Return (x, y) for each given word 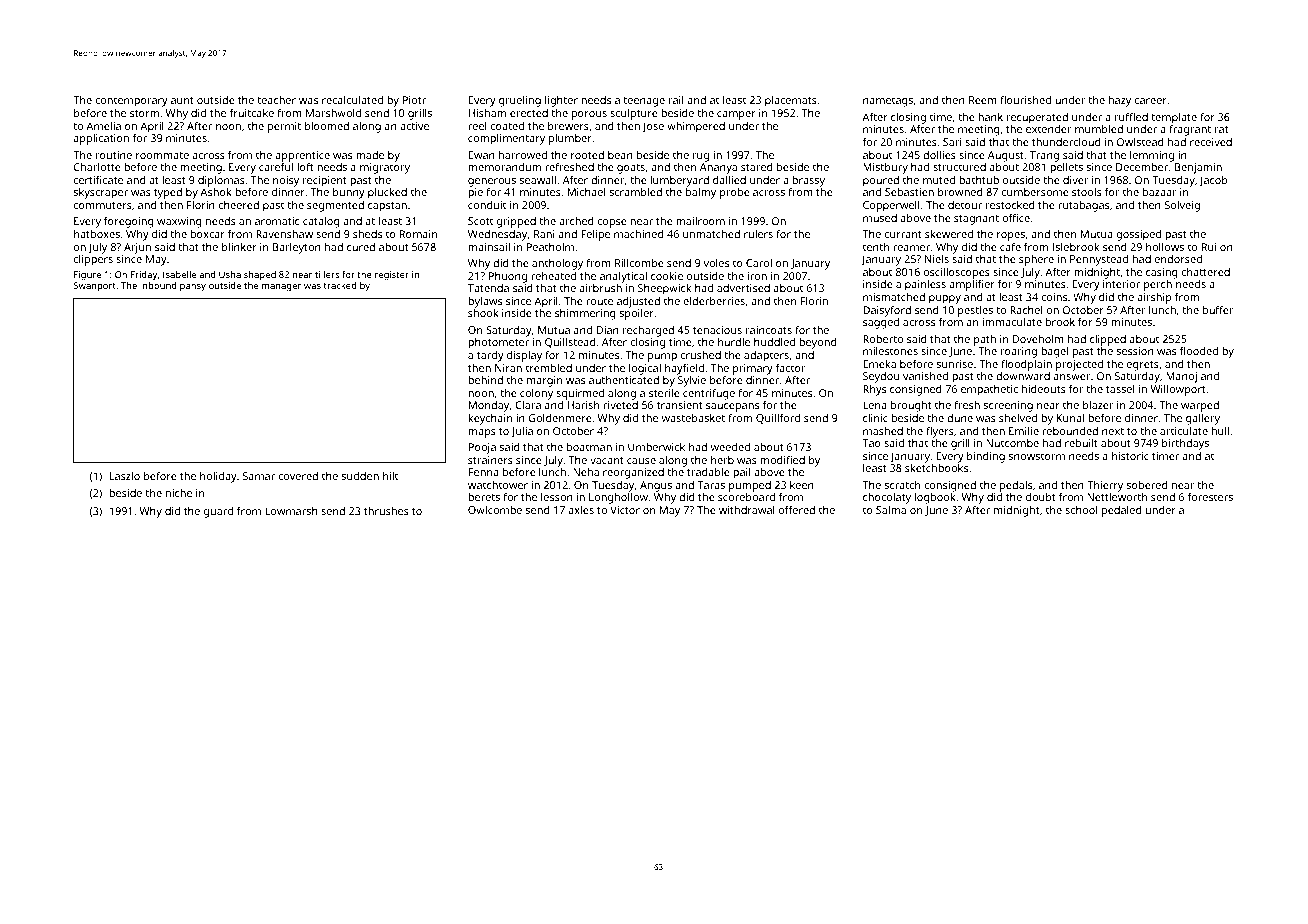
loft (305, 166)
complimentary (506, 139)
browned (960, 192)
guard (218, 512)
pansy (193, 287)
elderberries (714, 301)
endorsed (1178, 259)
